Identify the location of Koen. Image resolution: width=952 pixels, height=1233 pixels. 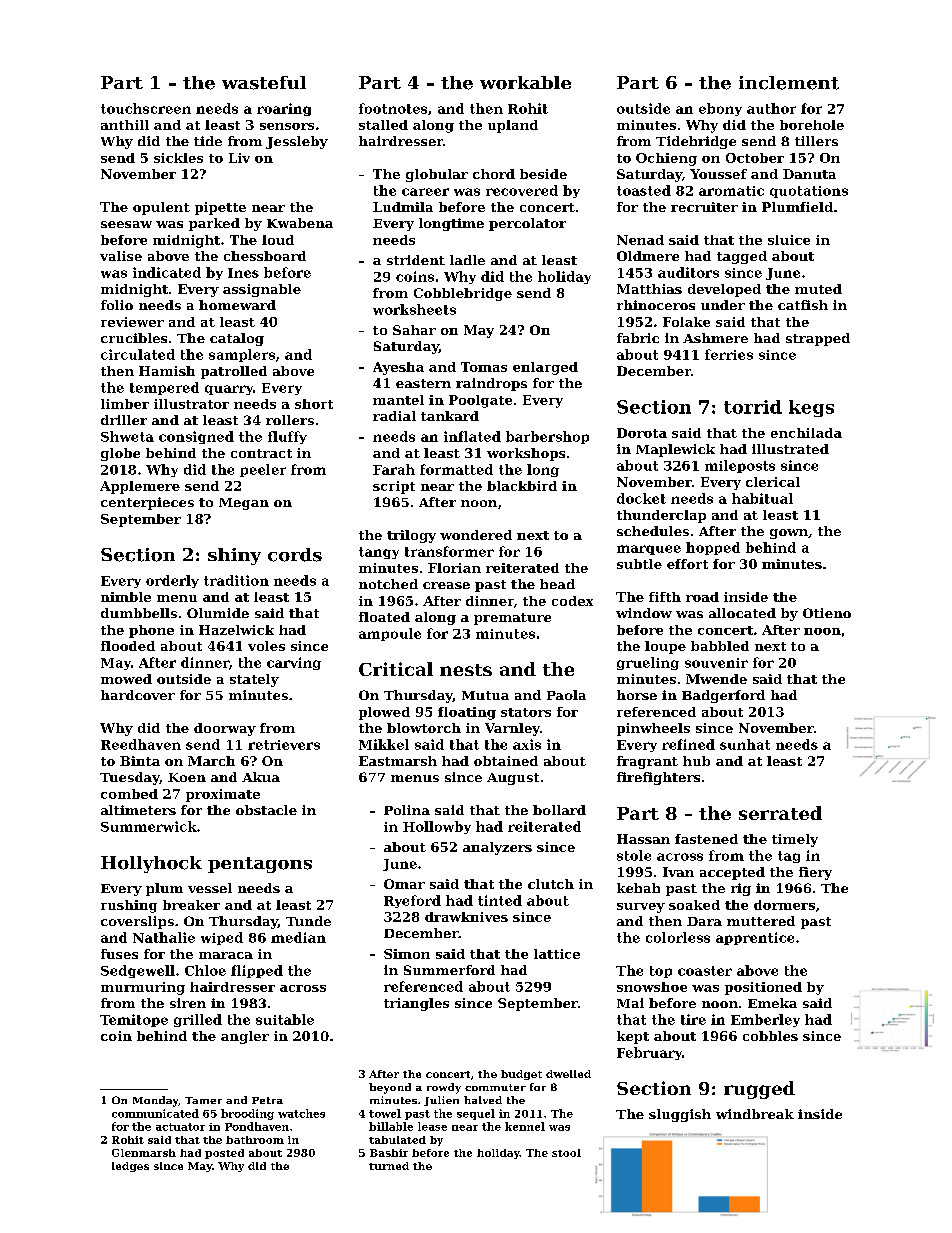
(187, 777).
